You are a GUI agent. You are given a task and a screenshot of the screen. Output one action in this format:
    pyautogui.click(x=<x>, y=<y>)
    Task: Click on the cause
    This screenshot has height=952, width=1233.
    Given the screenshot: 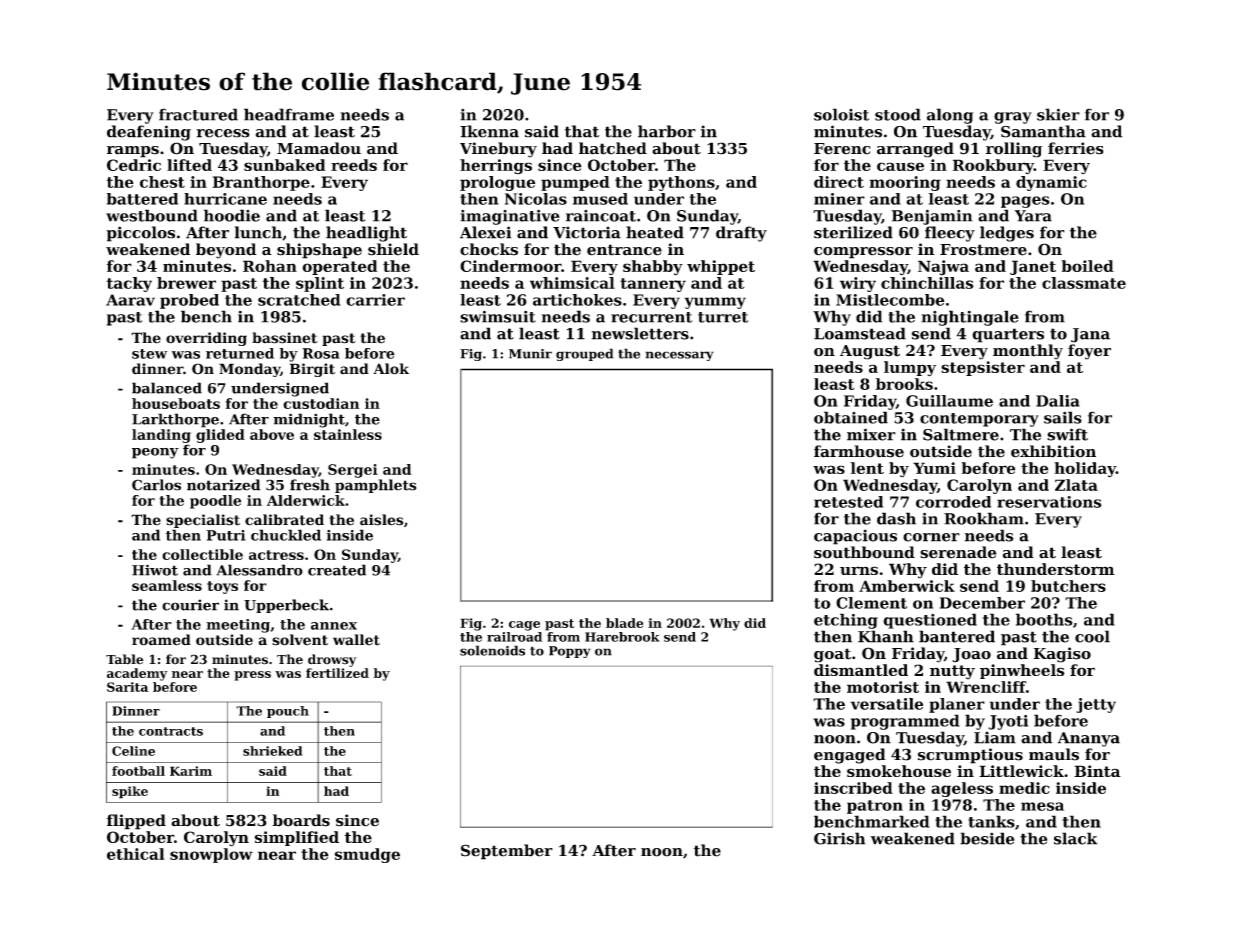 What is the action you would take?
    pyautogui.click(x=900, y=166)
